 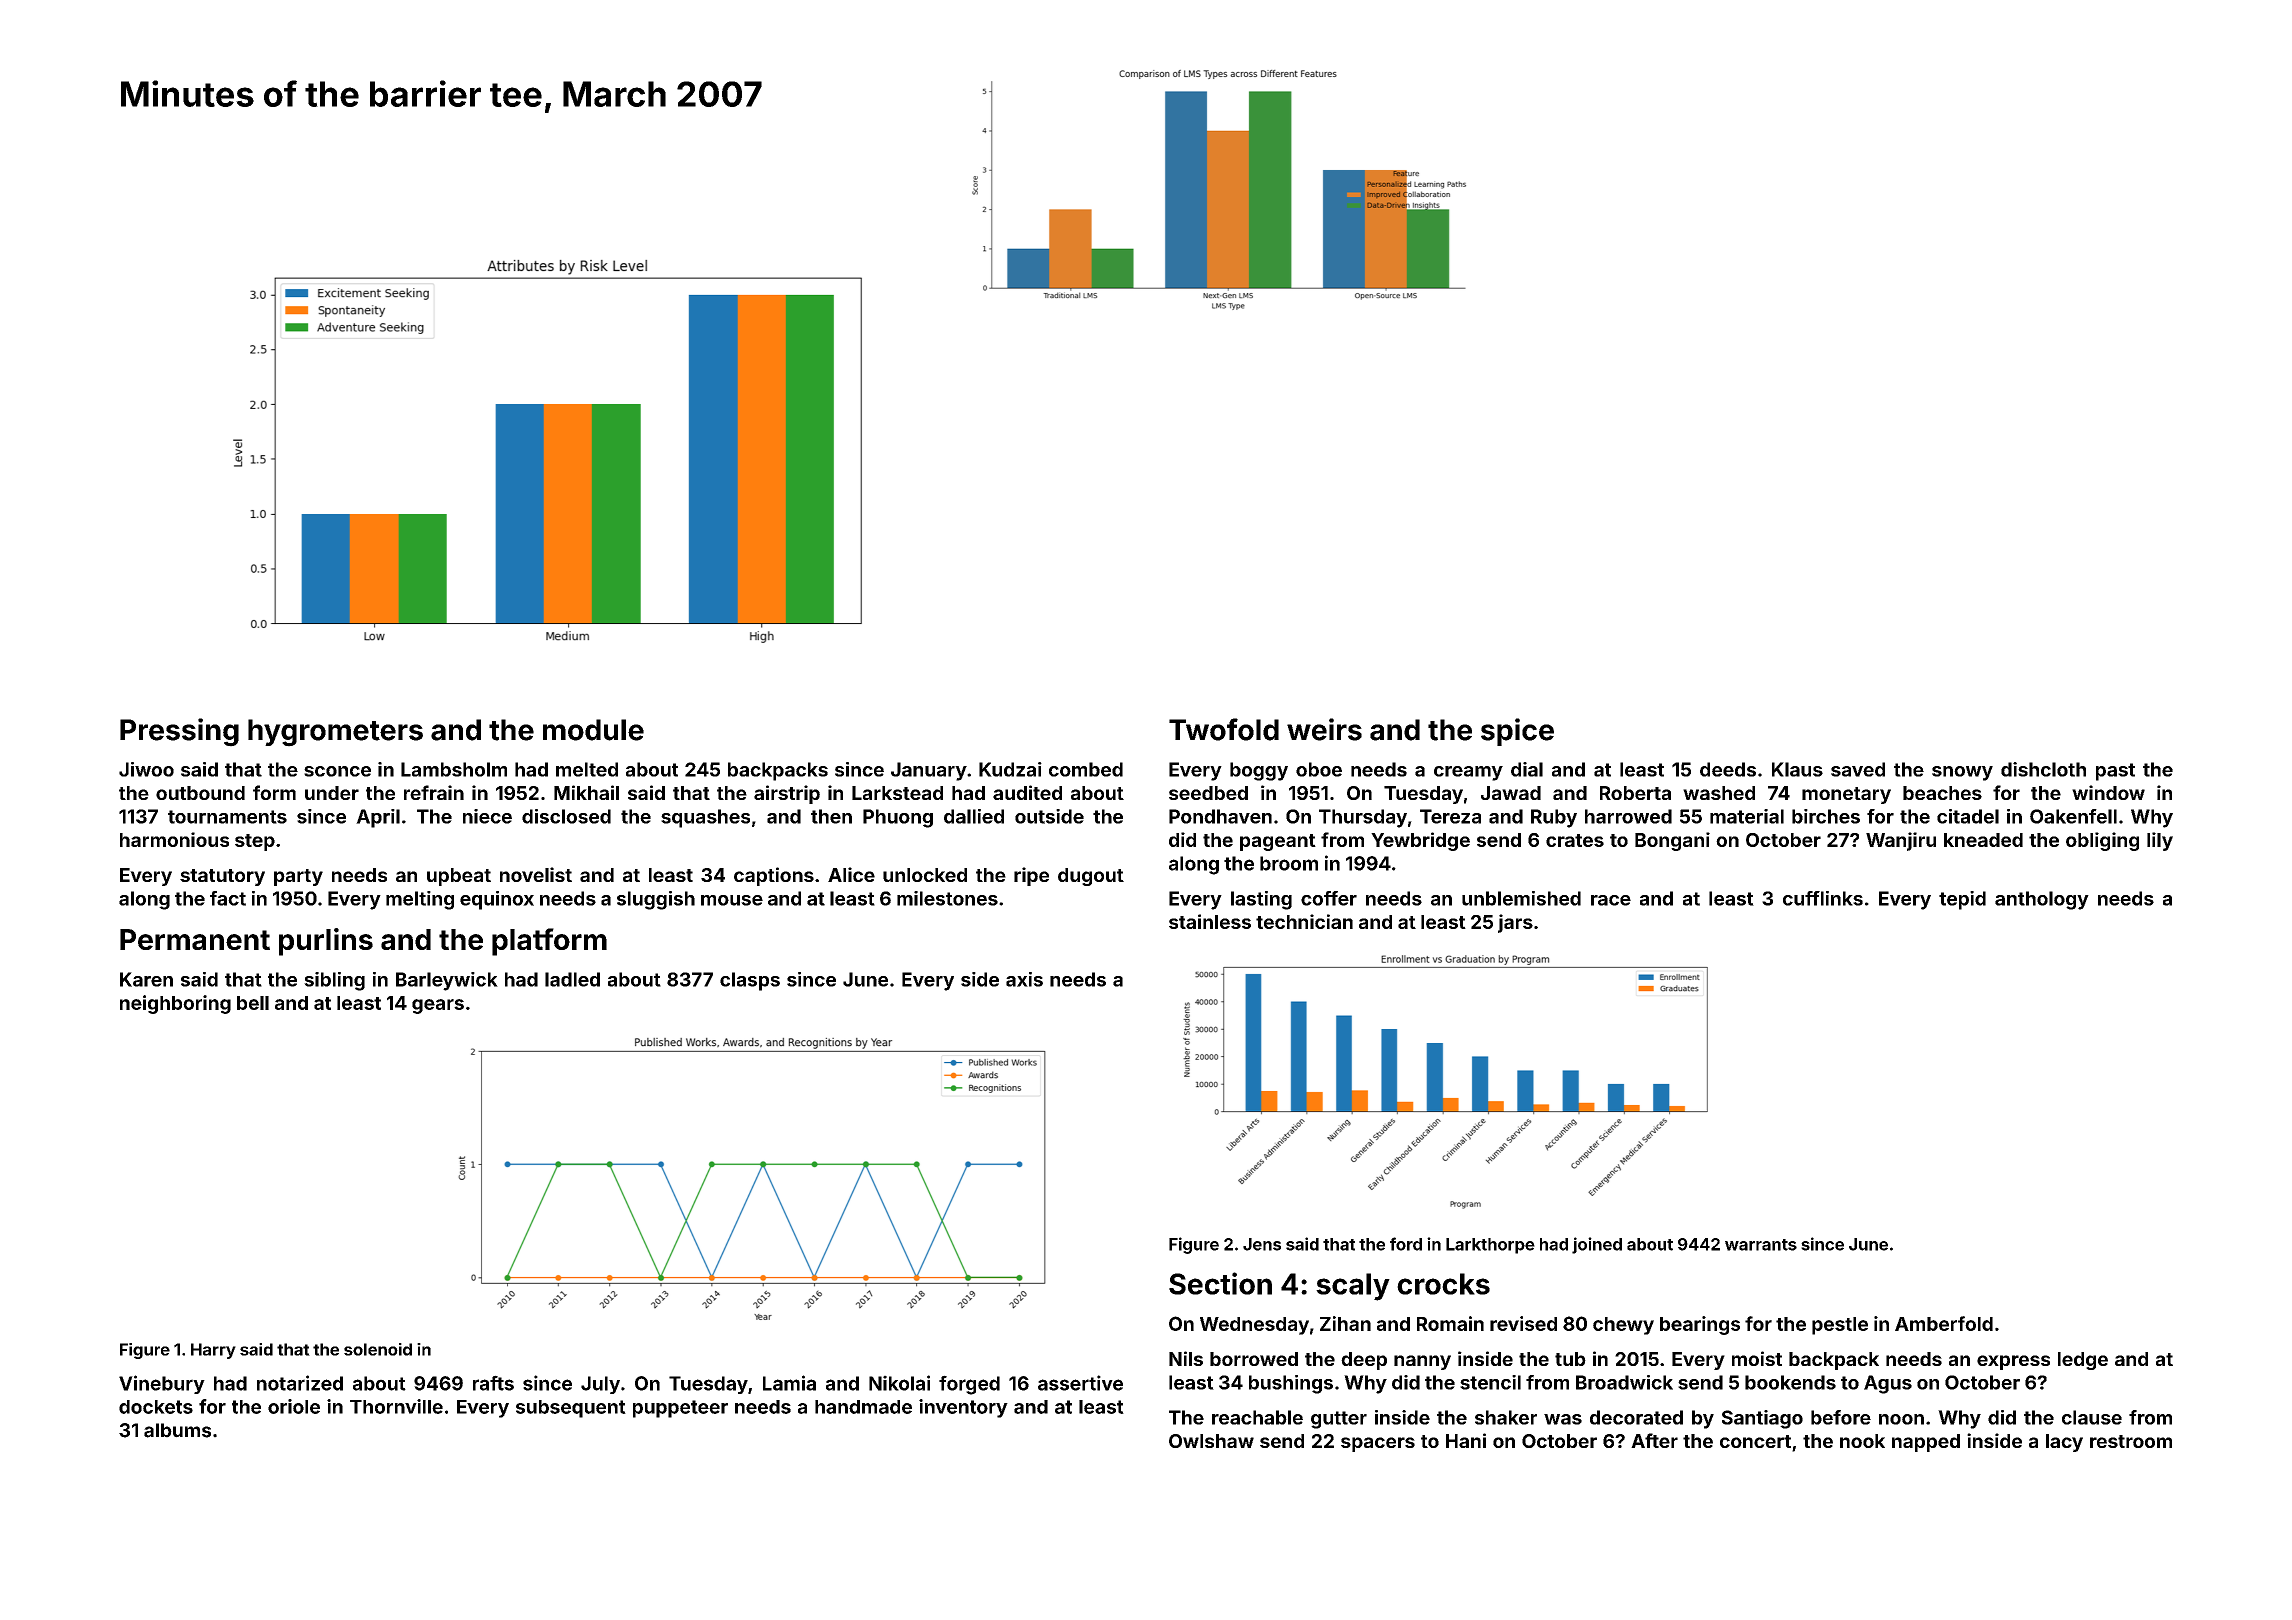 I want to click on Karen, so click(x=146, y=979).
